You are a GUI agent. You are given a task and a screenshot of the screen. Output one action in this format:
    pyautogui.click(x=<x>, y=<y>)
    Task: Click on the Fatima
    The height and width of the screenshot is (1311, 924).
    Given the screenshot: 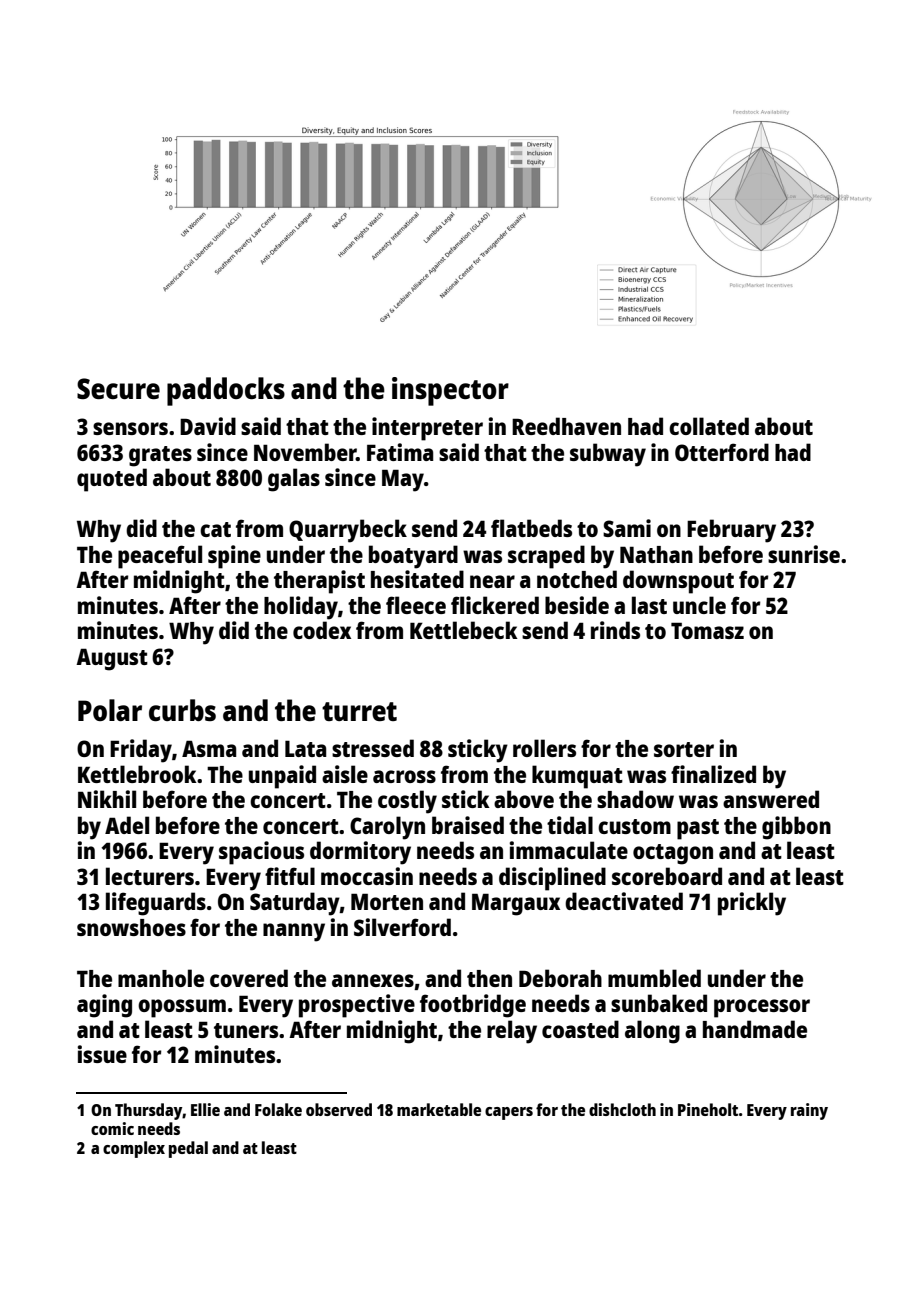 What is the action you would take?
    pyautogui.click(x=400, y=452)
